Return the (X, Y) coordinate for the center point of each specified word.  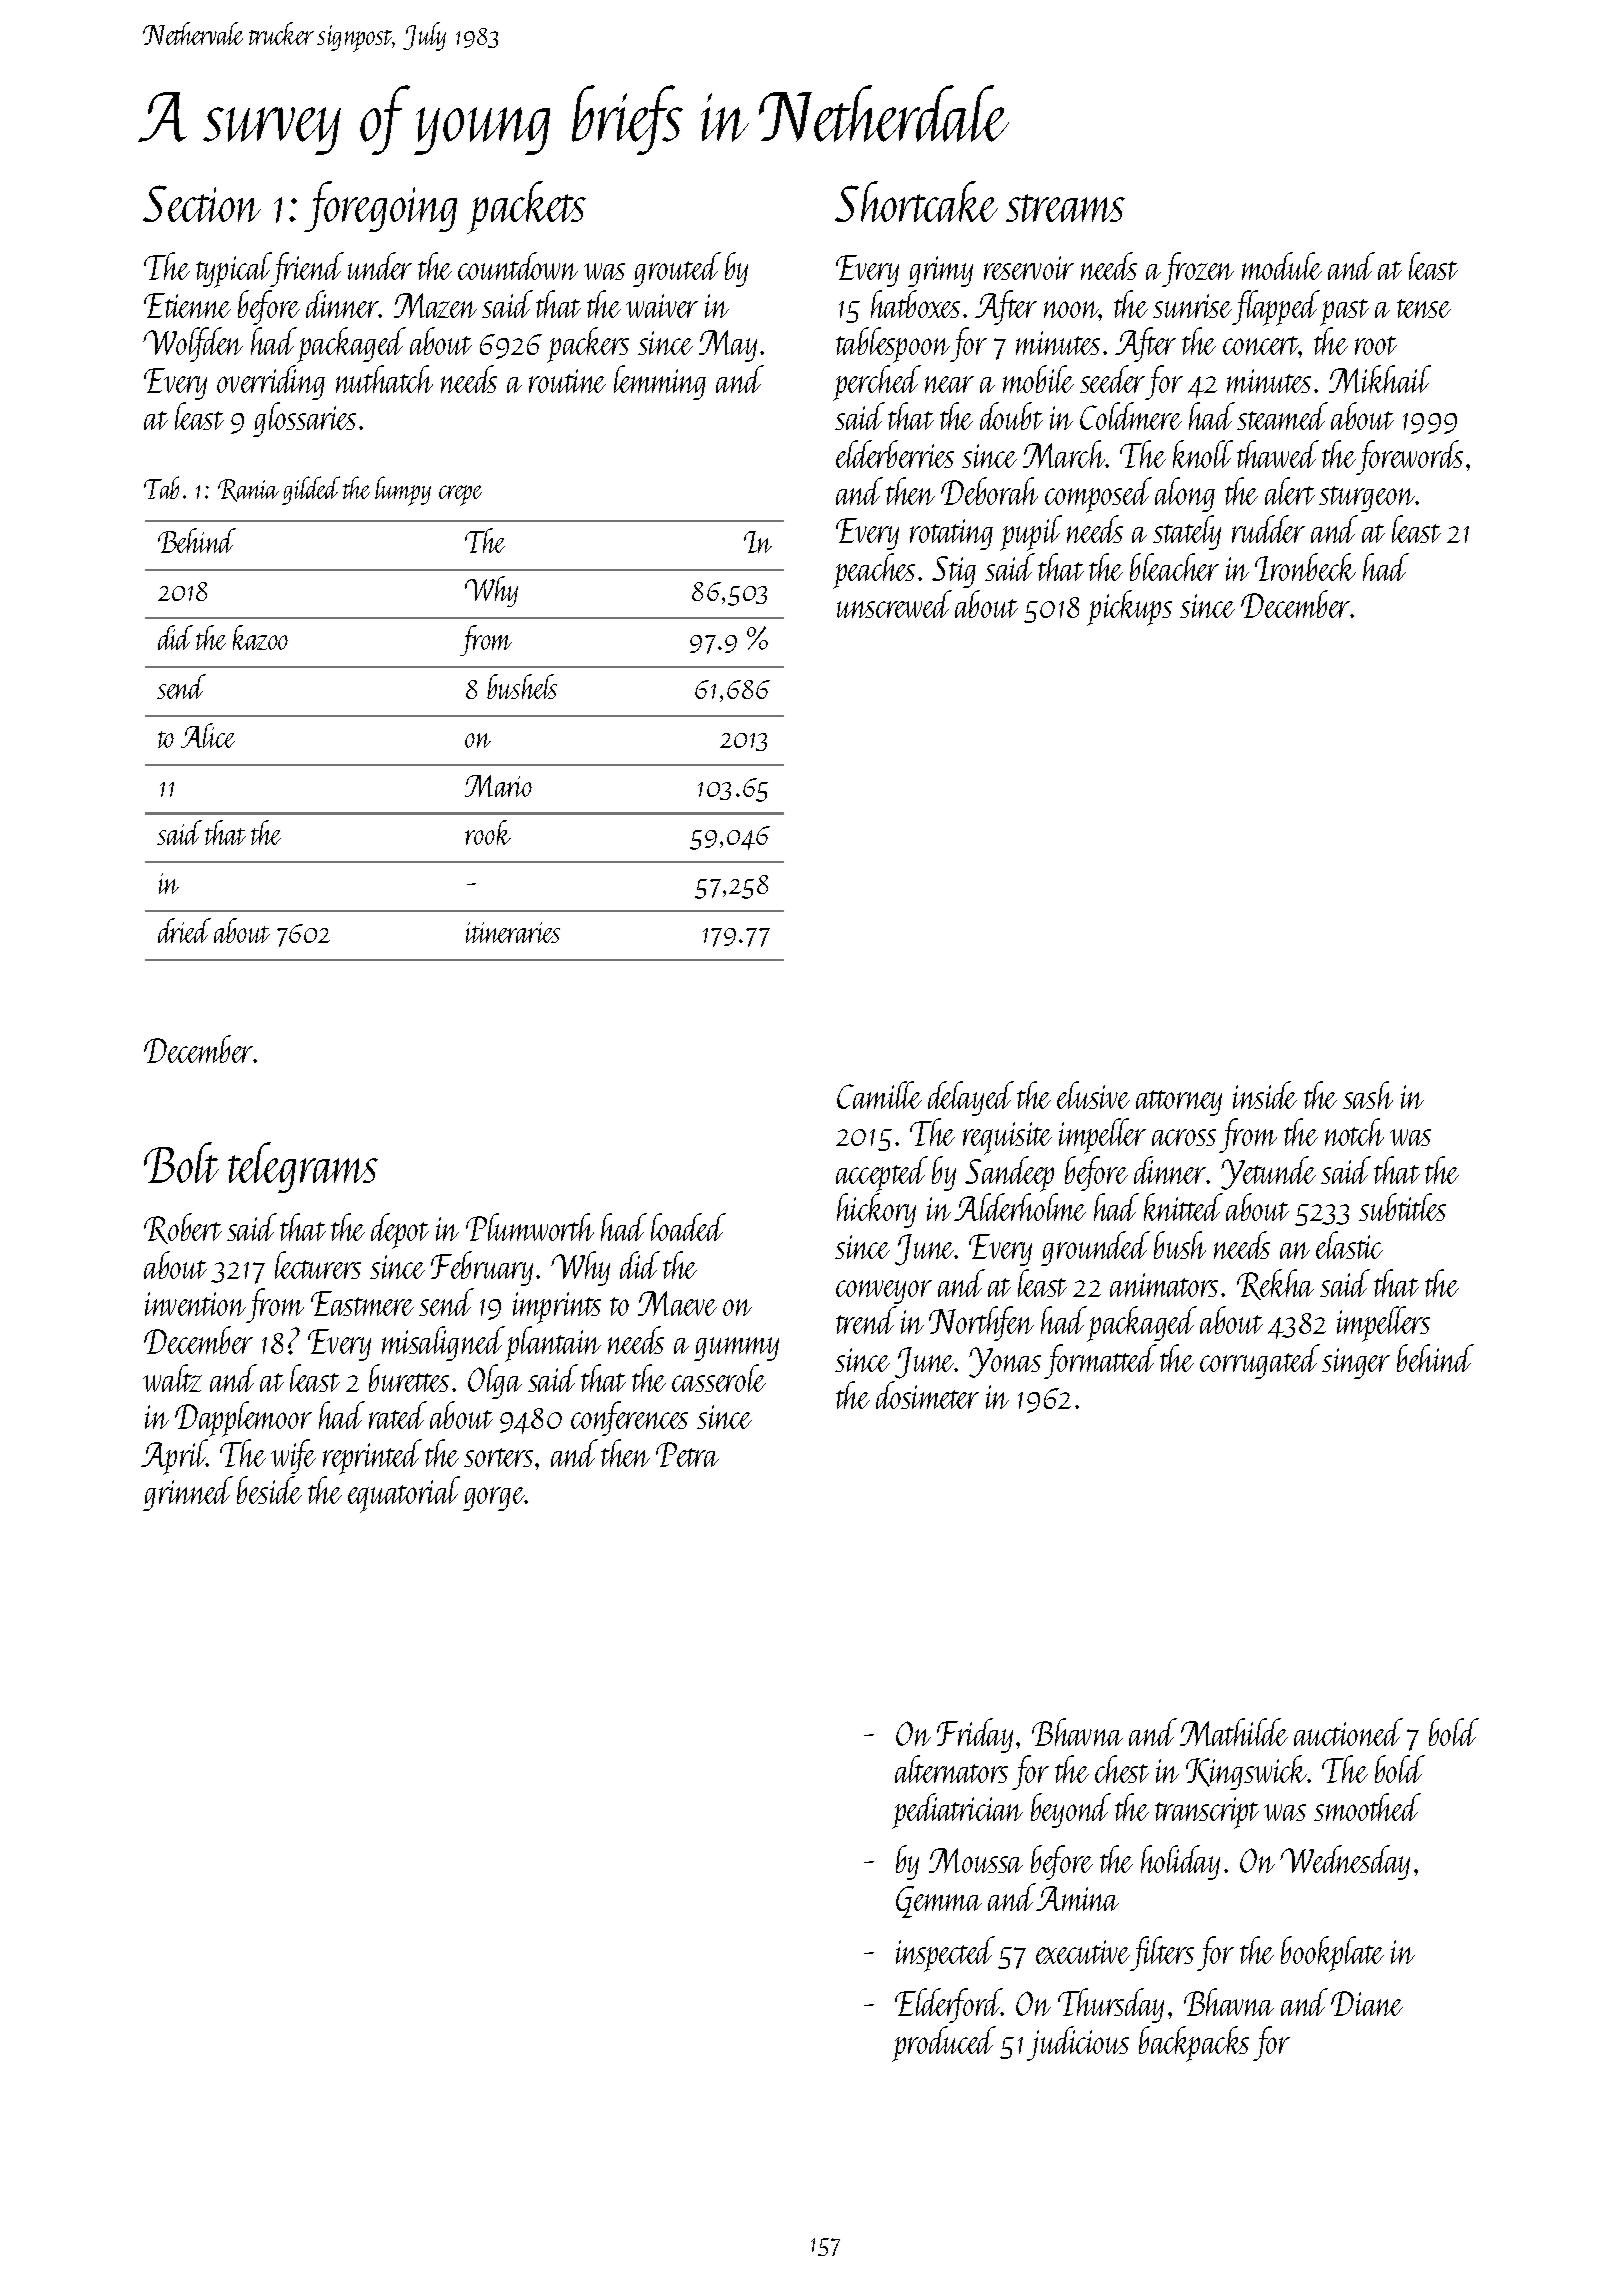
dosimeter (927, 1395)
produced (944, 2044)
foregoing (380, 206)
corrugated (1260, 1361)
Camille (879, 1095)
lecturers (318, 1265)
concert (1261, 345)
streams (1065, 208)
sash (1368, 1095)
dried (184, 930)
